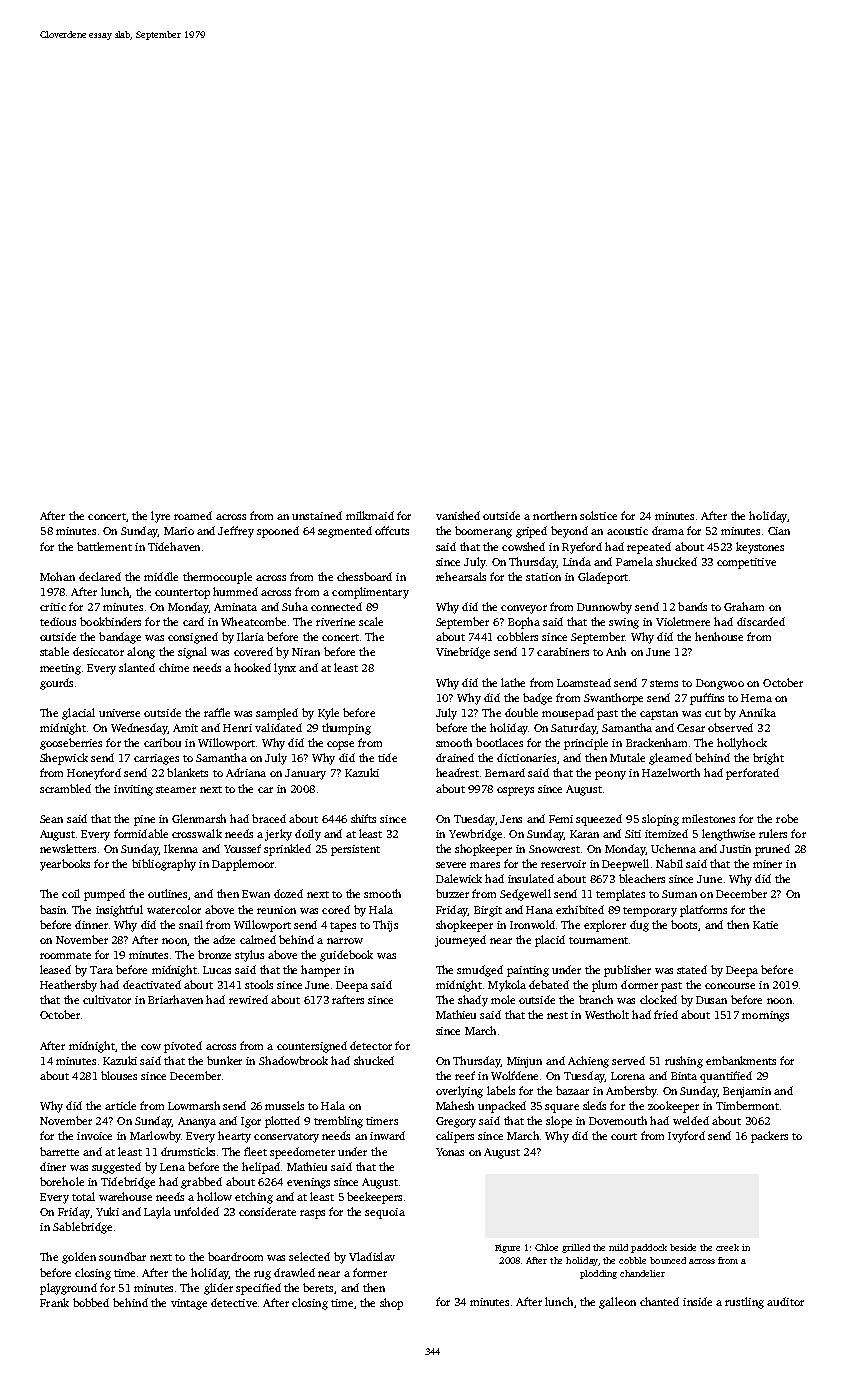 Image resolution: width=849 pixels, height=1400 pixels. I want to click on chanted, so click(659, 1301).
